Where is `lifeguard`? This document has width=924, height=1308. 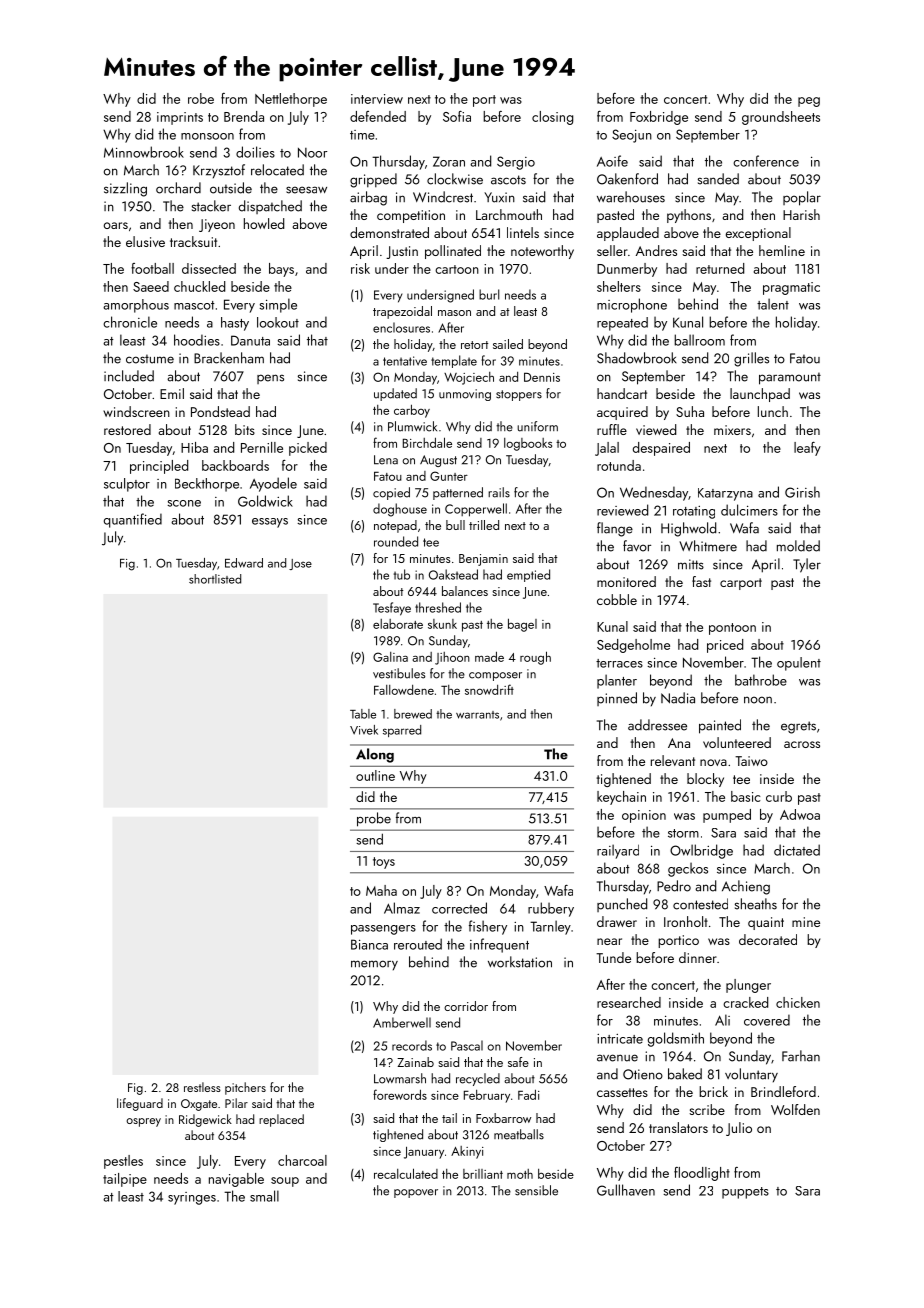 lifeguard is located at coordinates (140, 1104).
